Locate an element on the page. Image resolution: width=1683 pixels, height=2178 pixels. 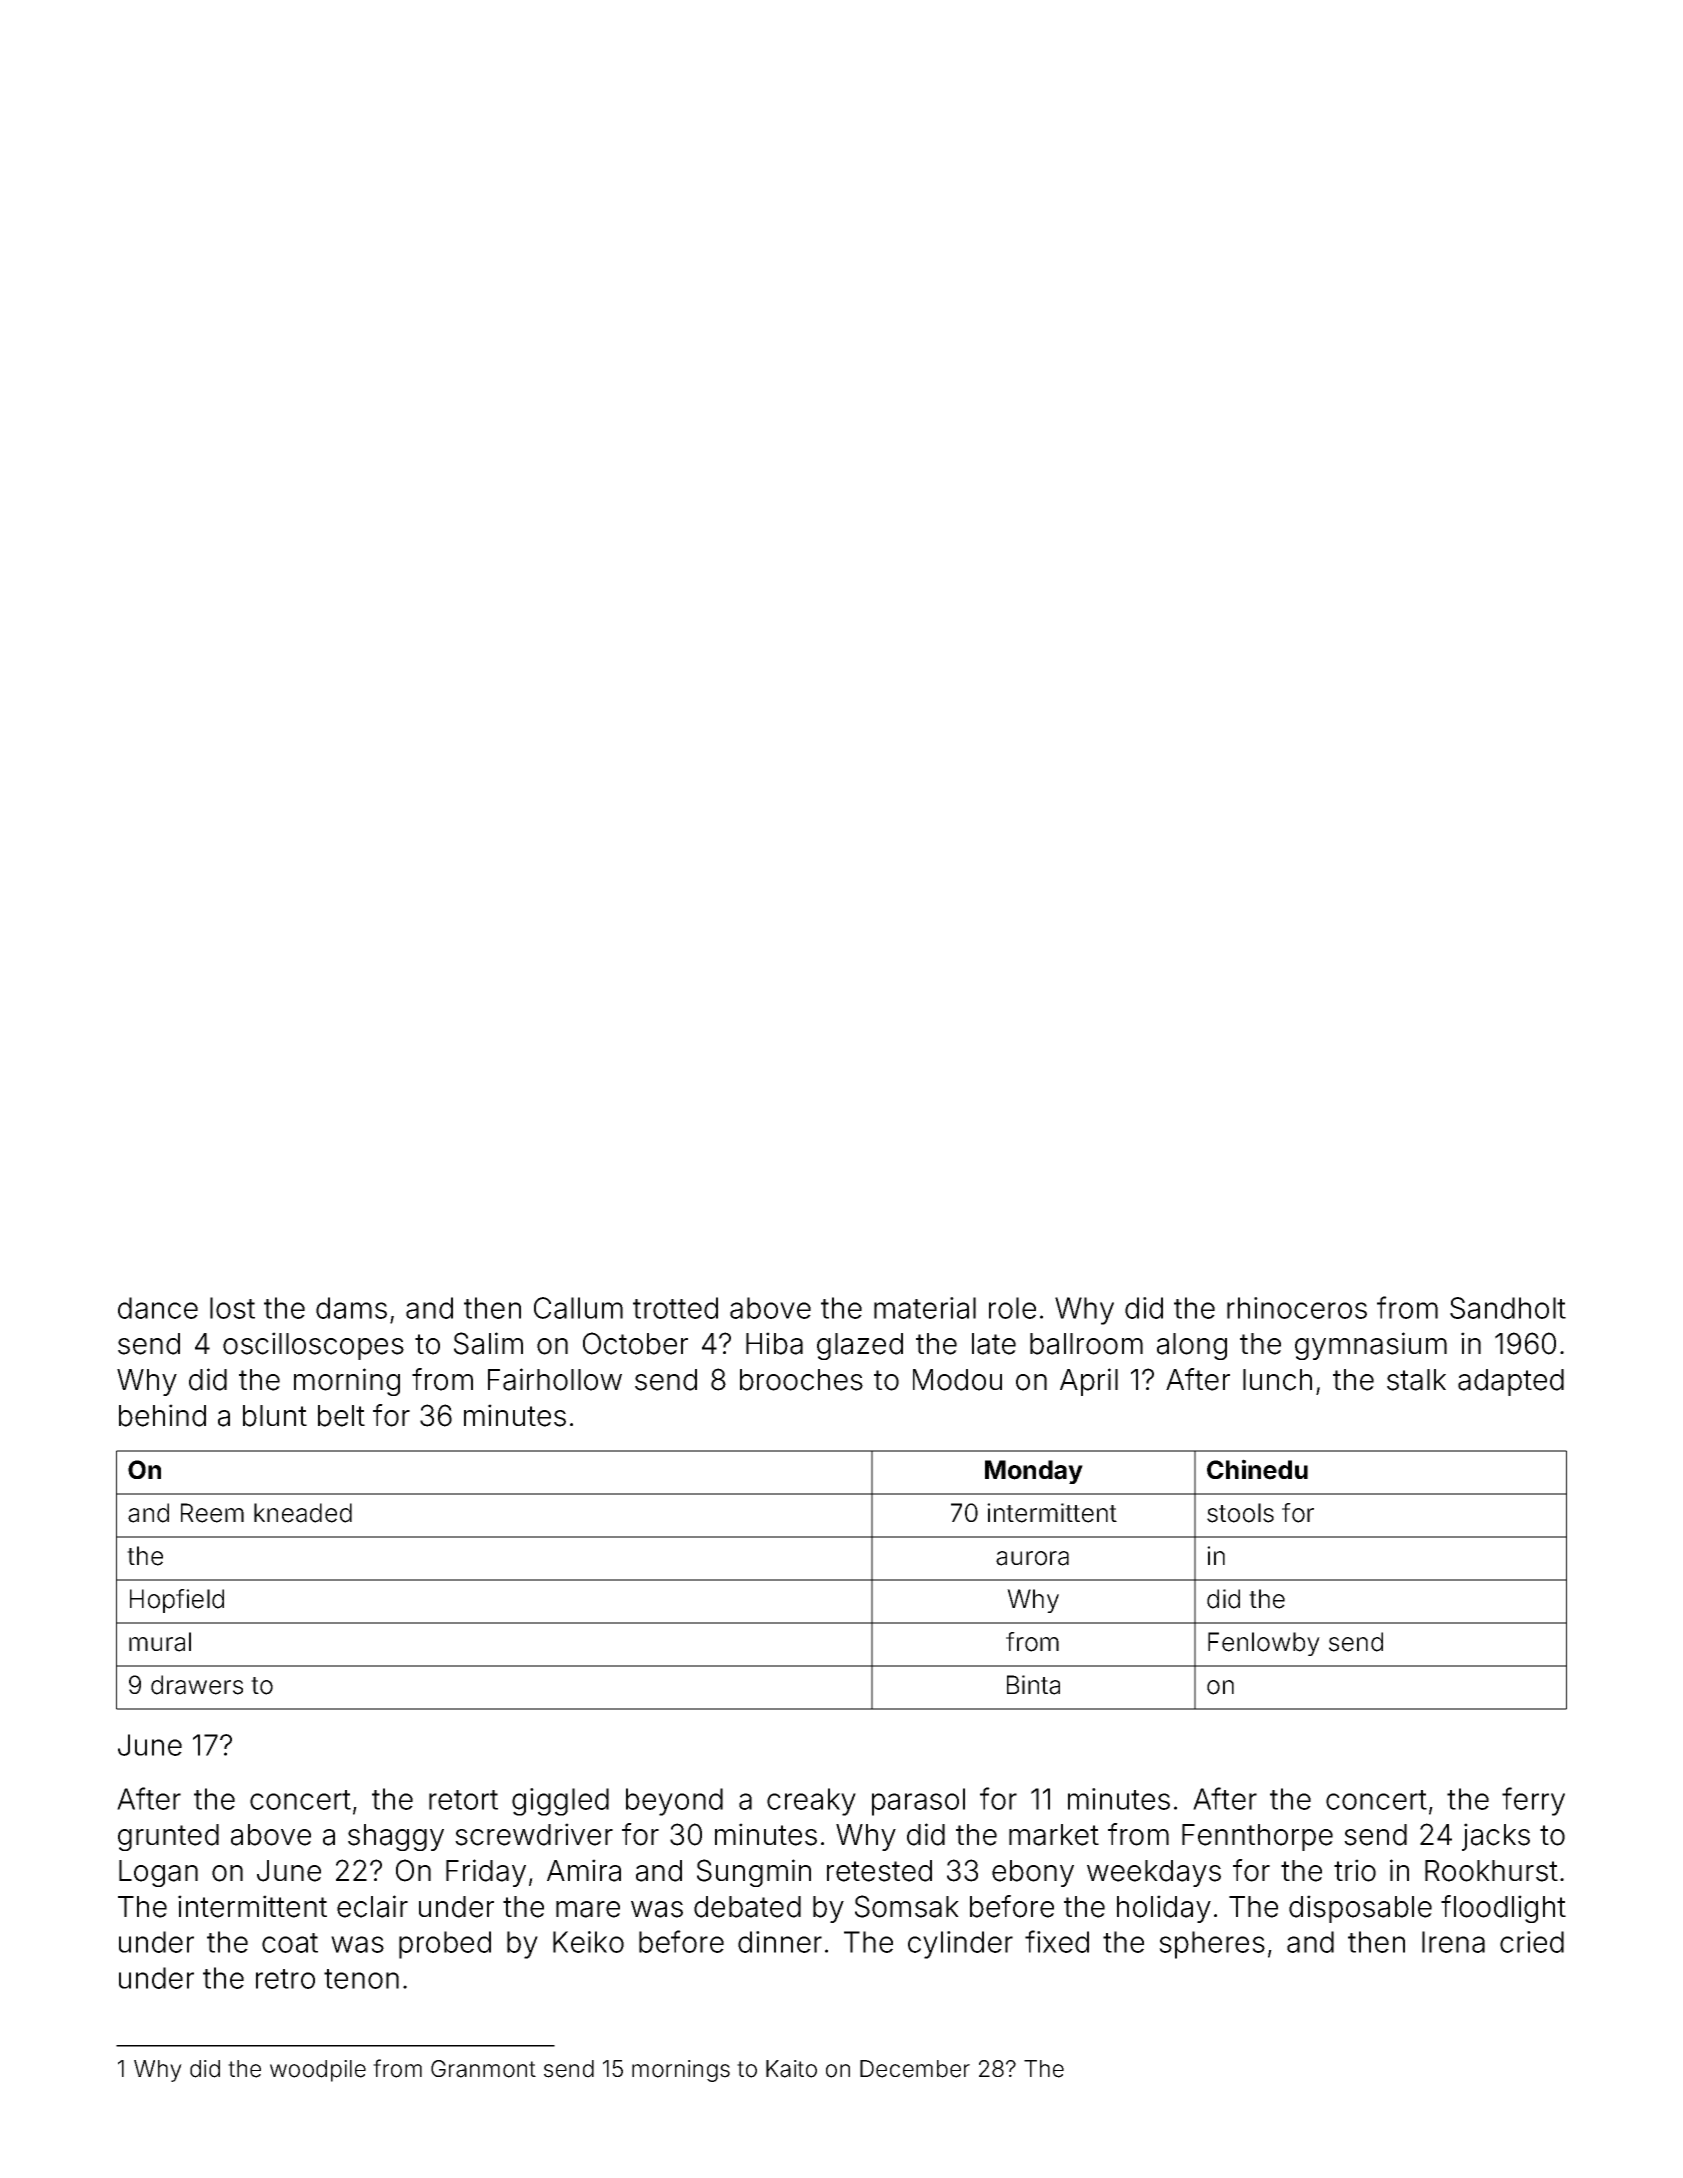
Fairhollow is located at coordinates (555, 1379).
